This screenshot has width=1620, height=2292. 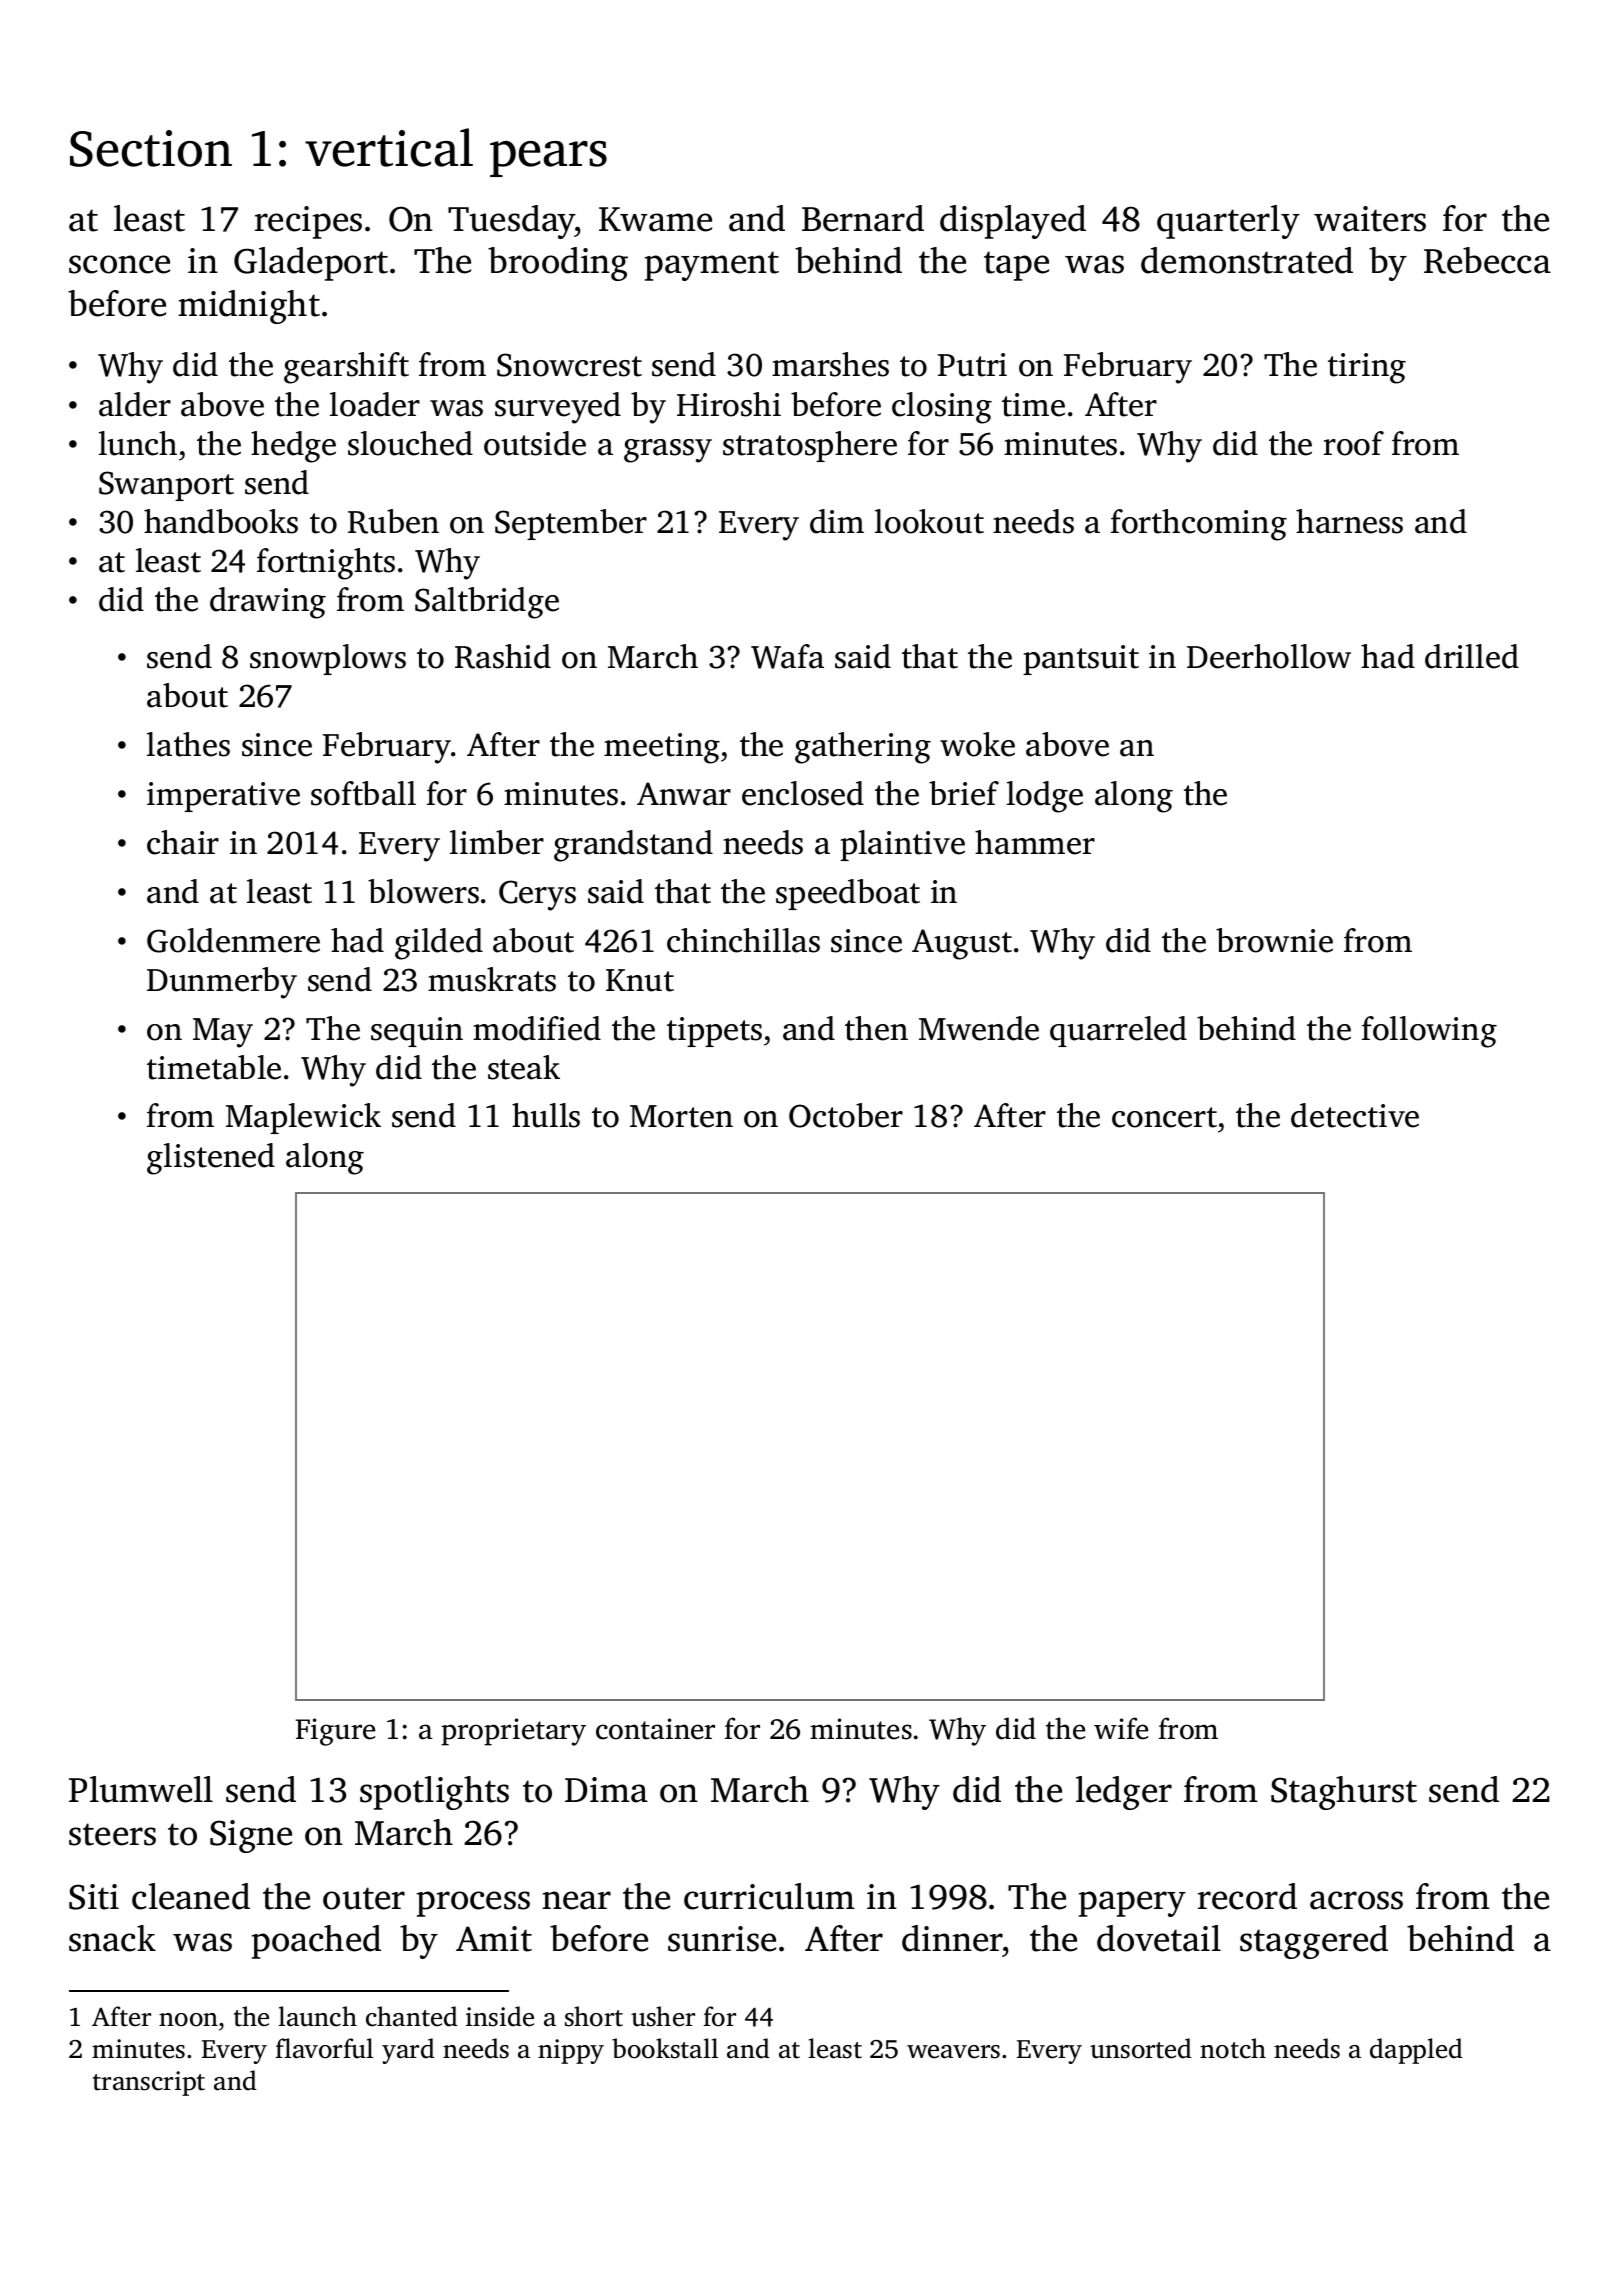 What do you see at coordinates (408, 2051) in the screenshot?
I see `yard` at bounding box center [408, 2051].
